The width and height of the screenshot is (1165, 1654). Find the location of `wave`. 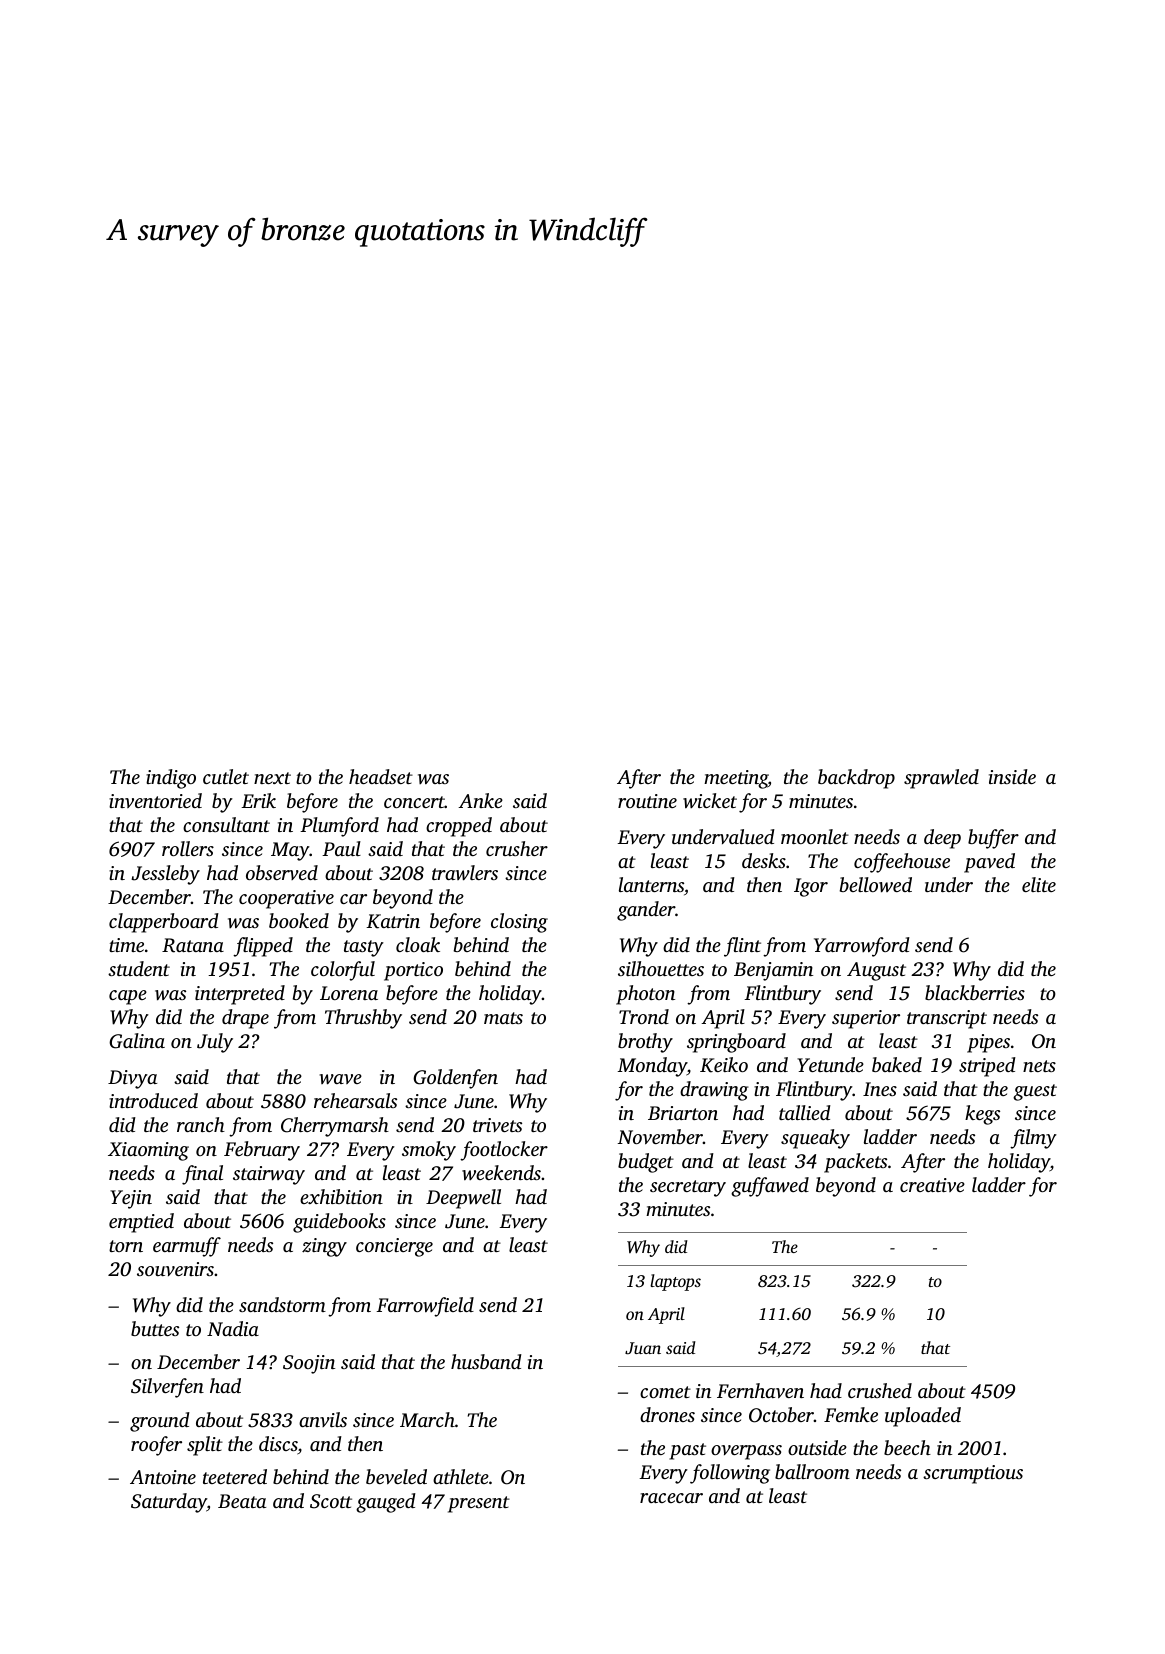

wave is located at coordinates (340, 1079).
